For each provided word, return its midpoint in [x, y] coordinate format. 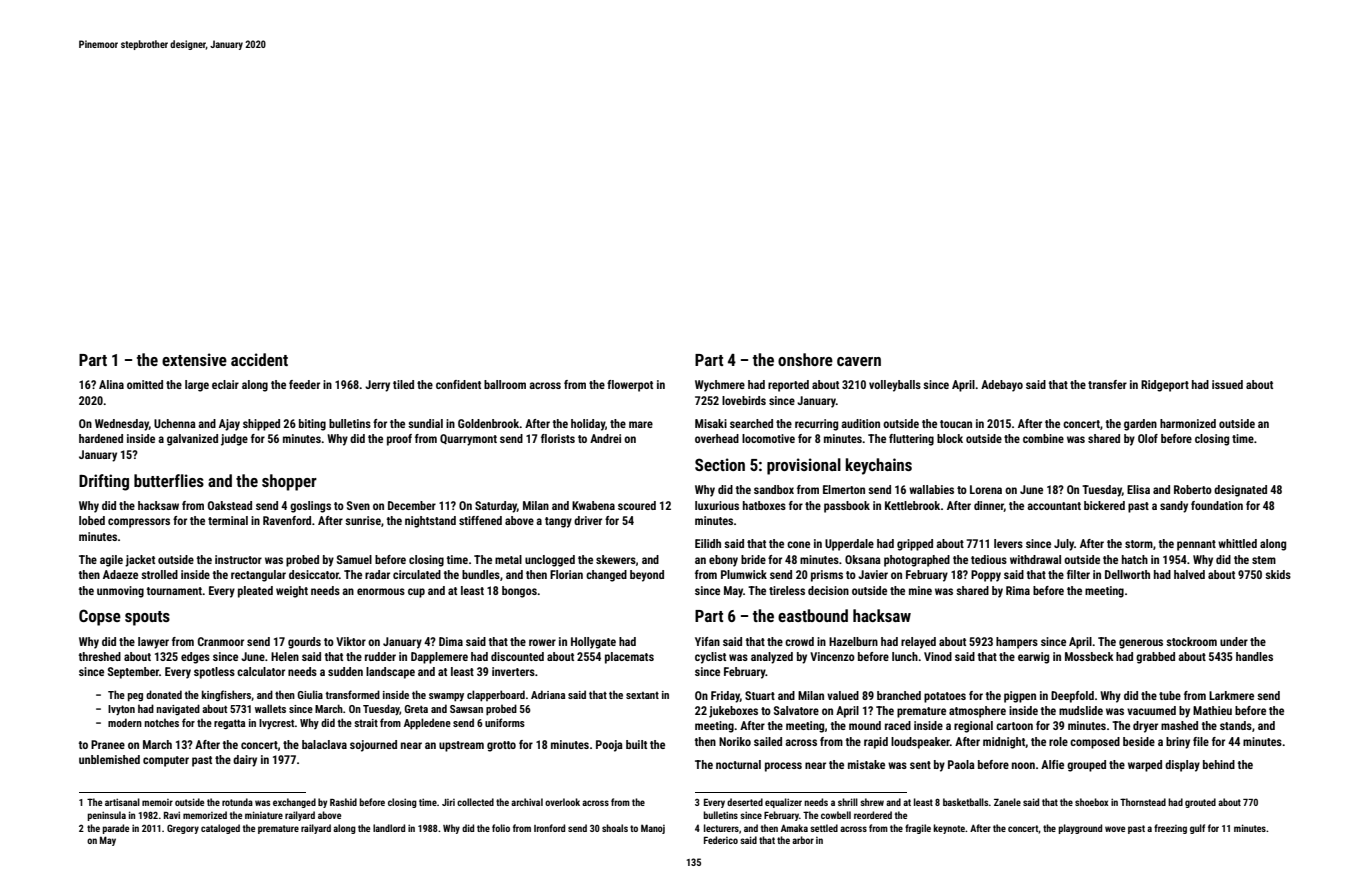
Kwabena [593, 505]
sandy [1174, 507]
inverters [513, 671]
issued [1227, 384]
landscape [390, 673]
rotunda [237, 802]
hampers [1017, 643]
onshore [805, 359]
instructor [238, 559]
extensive [194, 359]
